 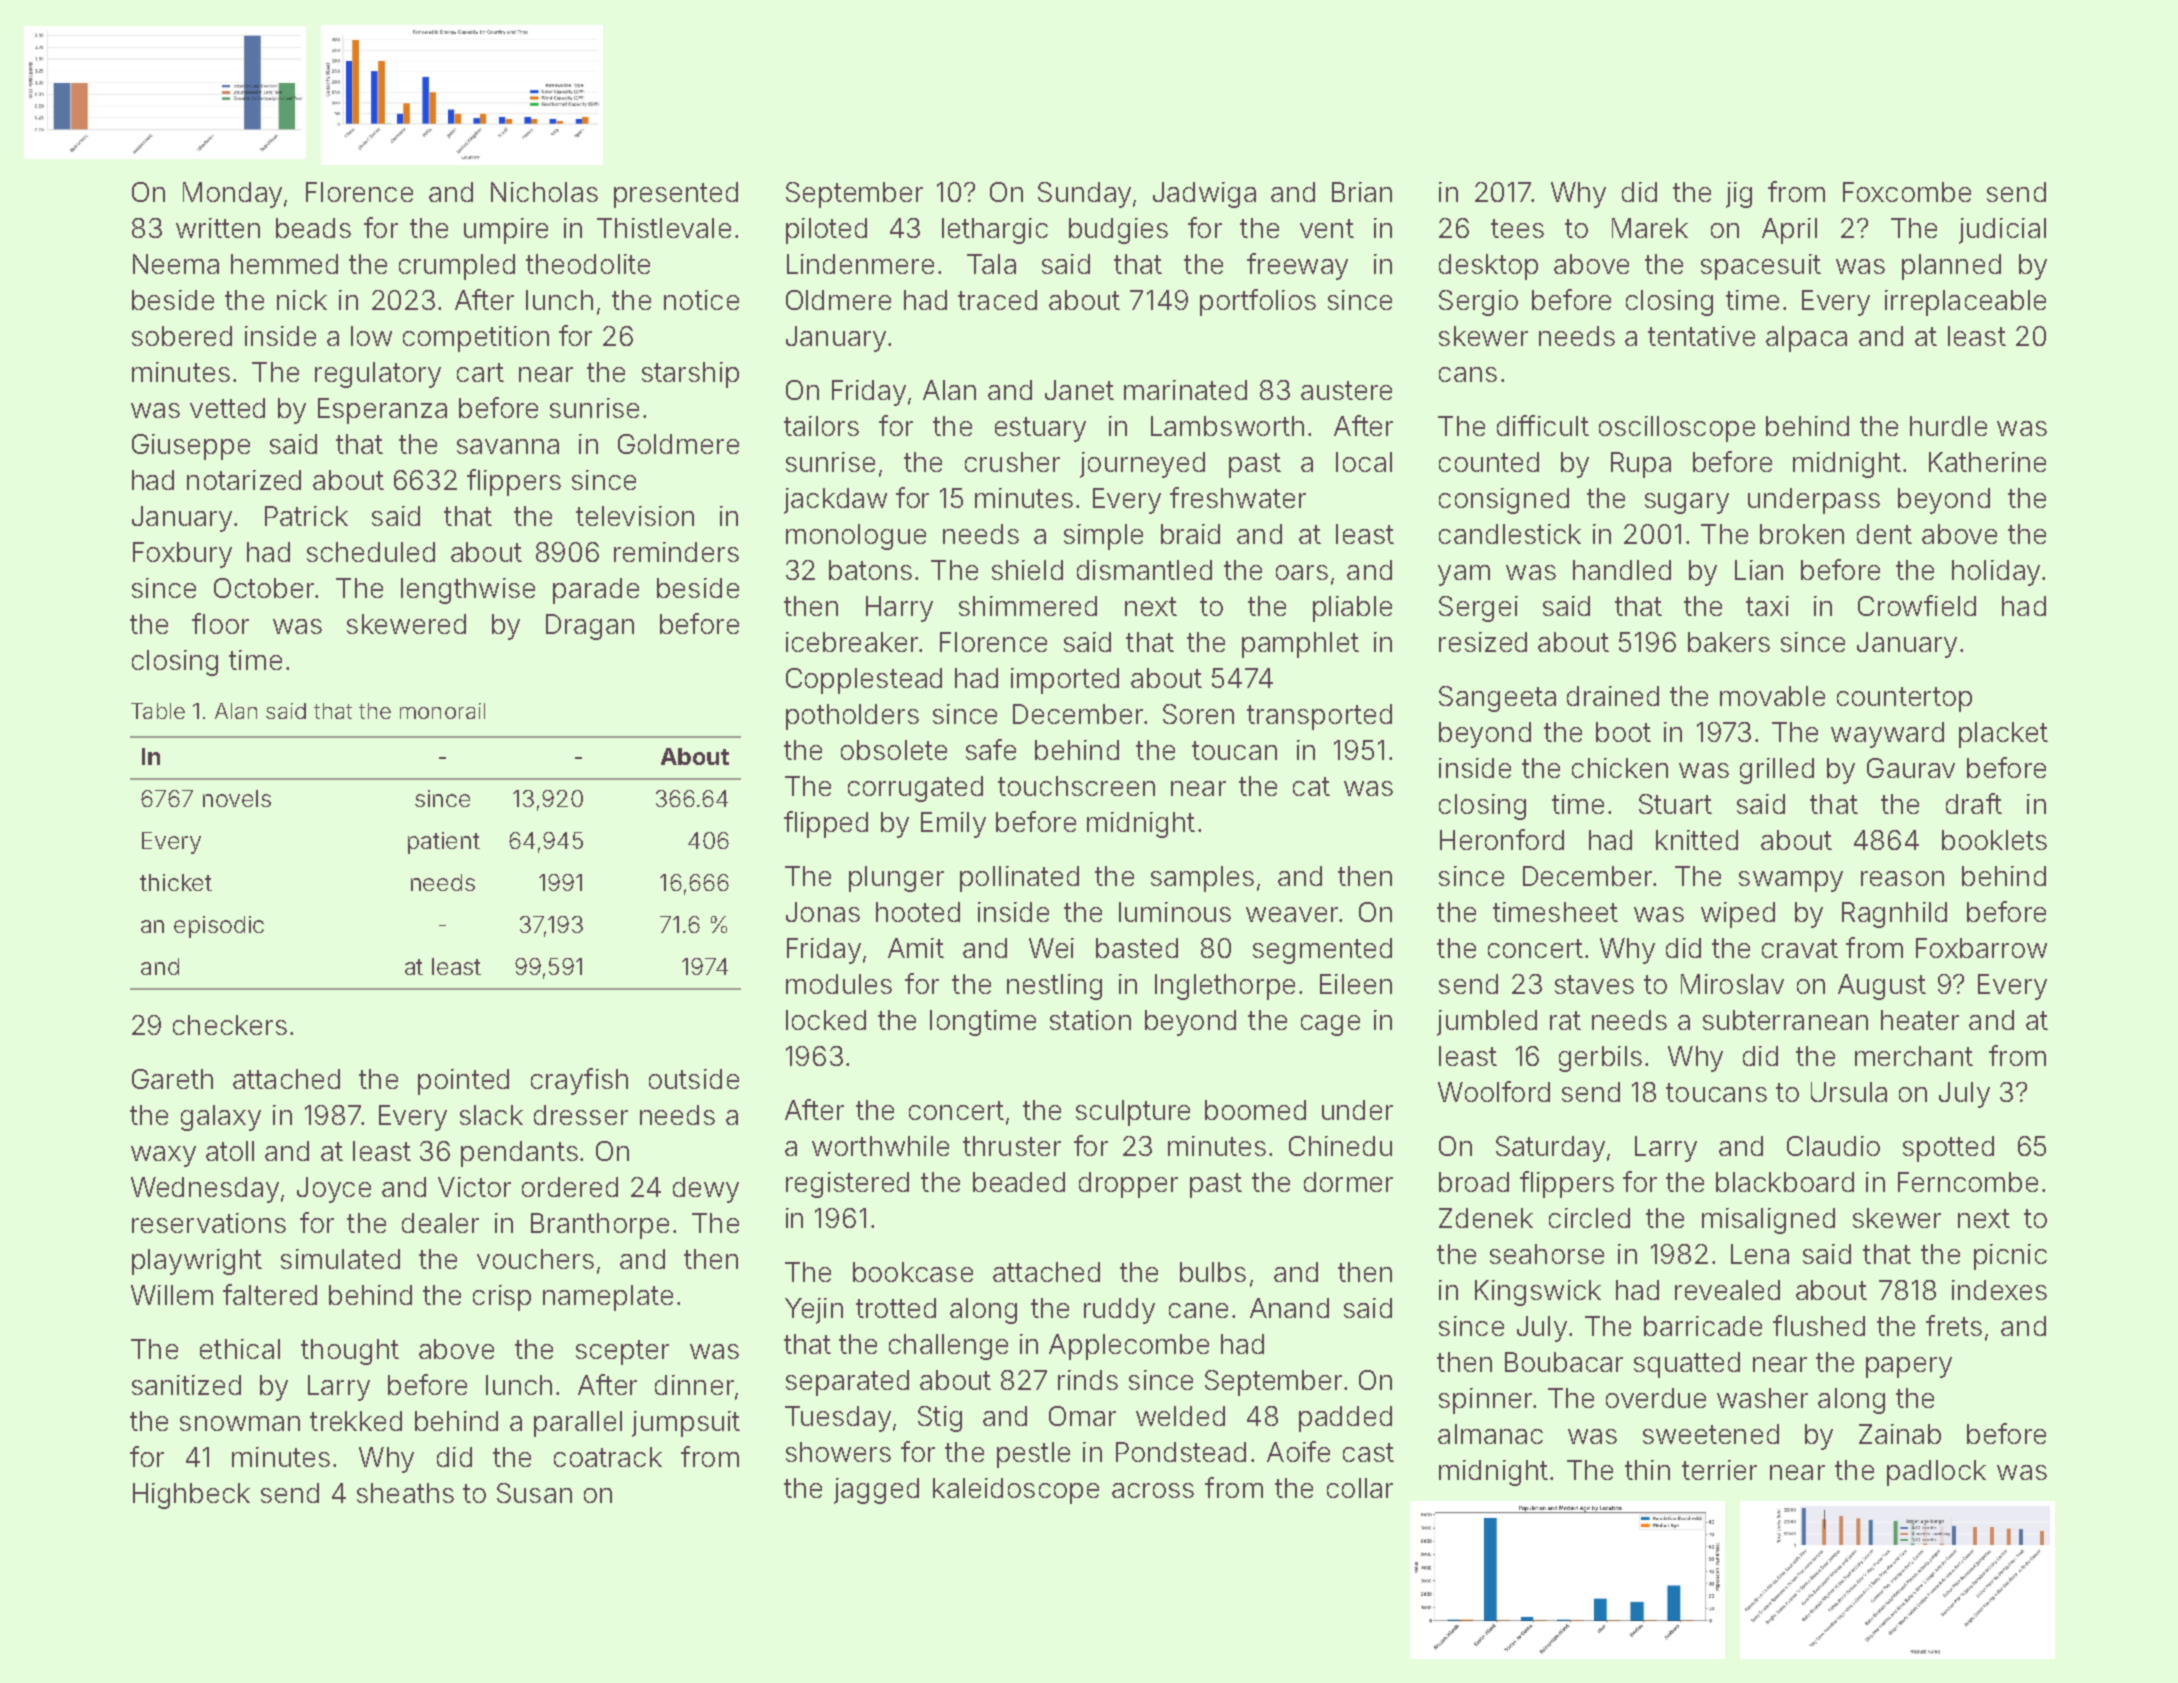 I want to click on dresser, so click(x=581, y=1115).
